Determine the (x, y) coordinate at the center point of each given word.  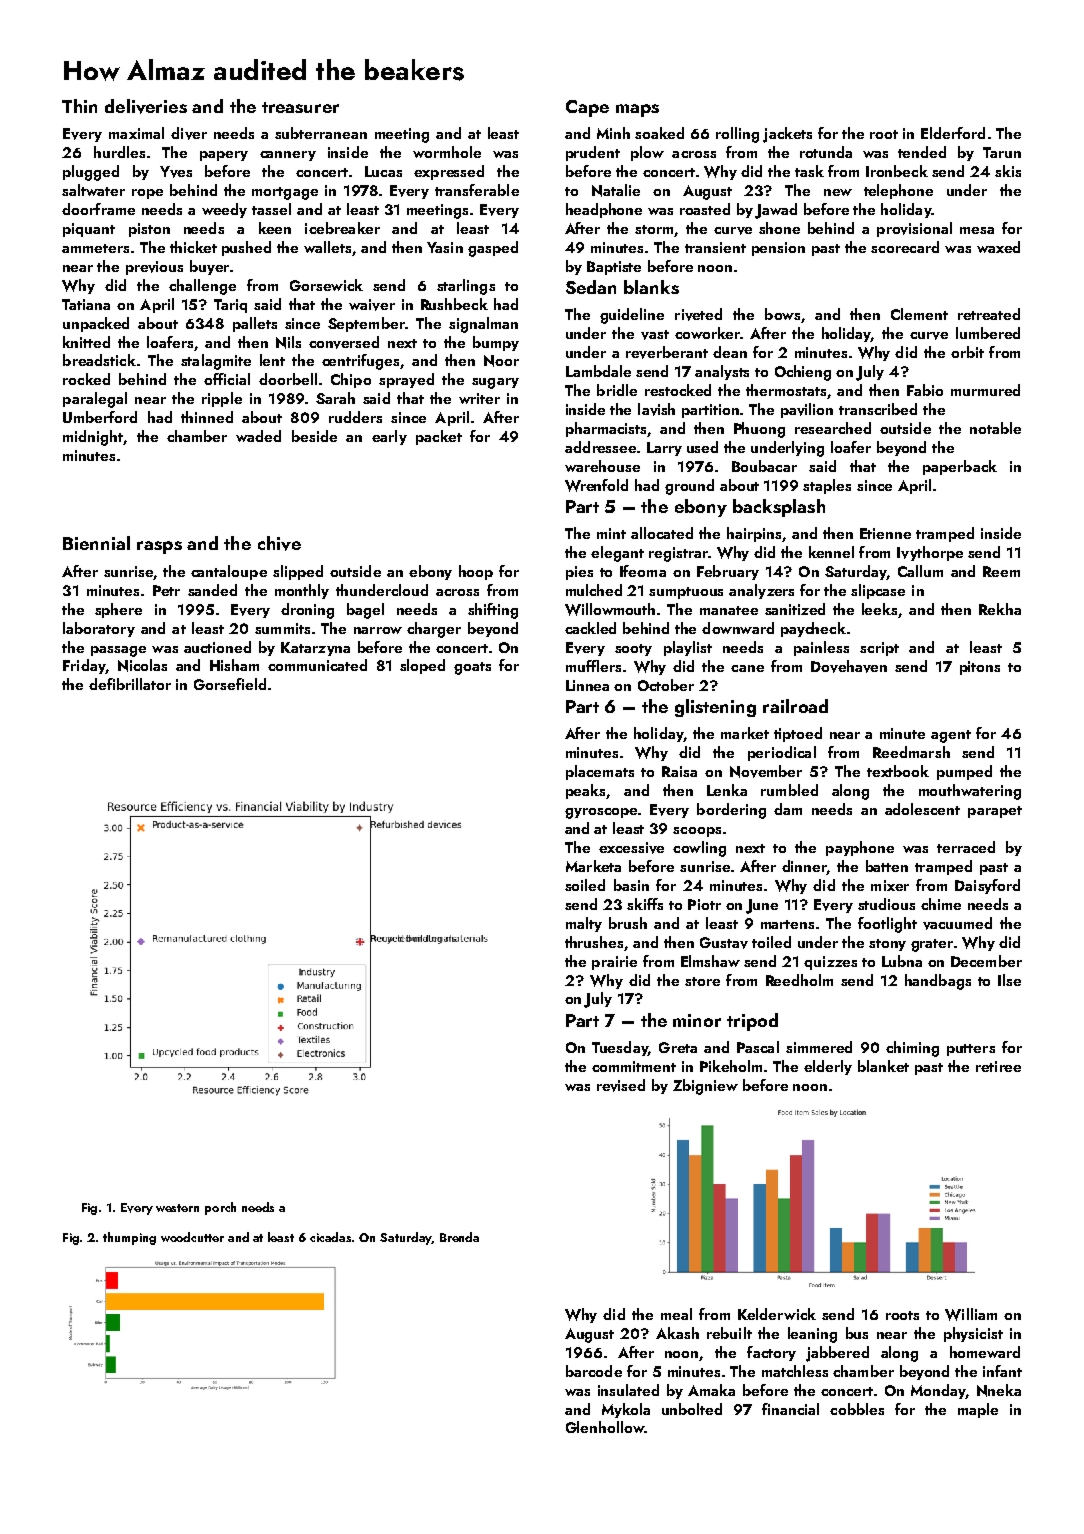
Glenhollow (605, 1427)
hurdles (119, 152)
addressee (600, 447)
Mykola (626, 1410)
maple (978, 1410)
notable (995, 428)
